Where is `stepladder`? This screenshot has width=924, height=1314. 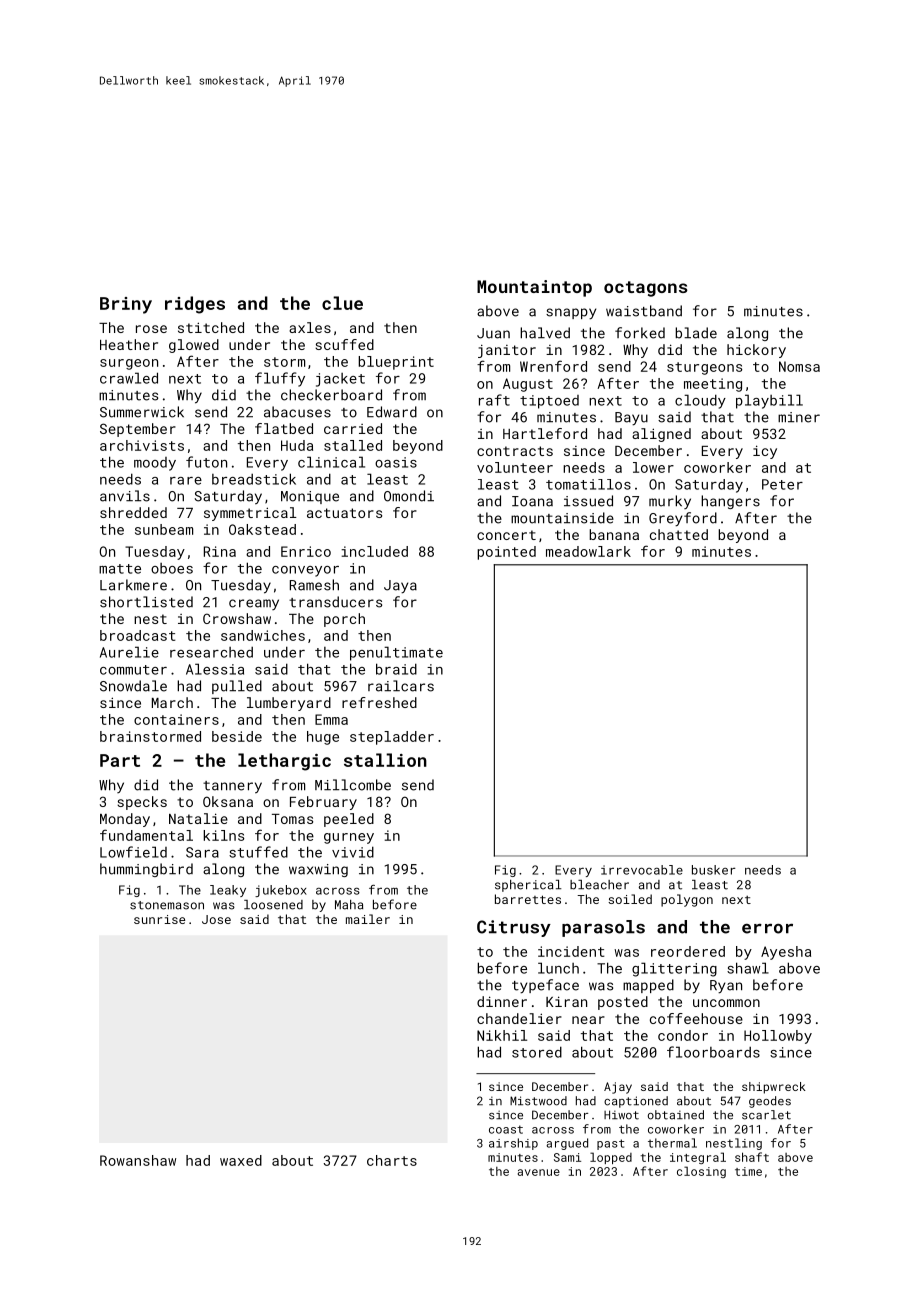
stepladder is located at coordinates (392, 738).
